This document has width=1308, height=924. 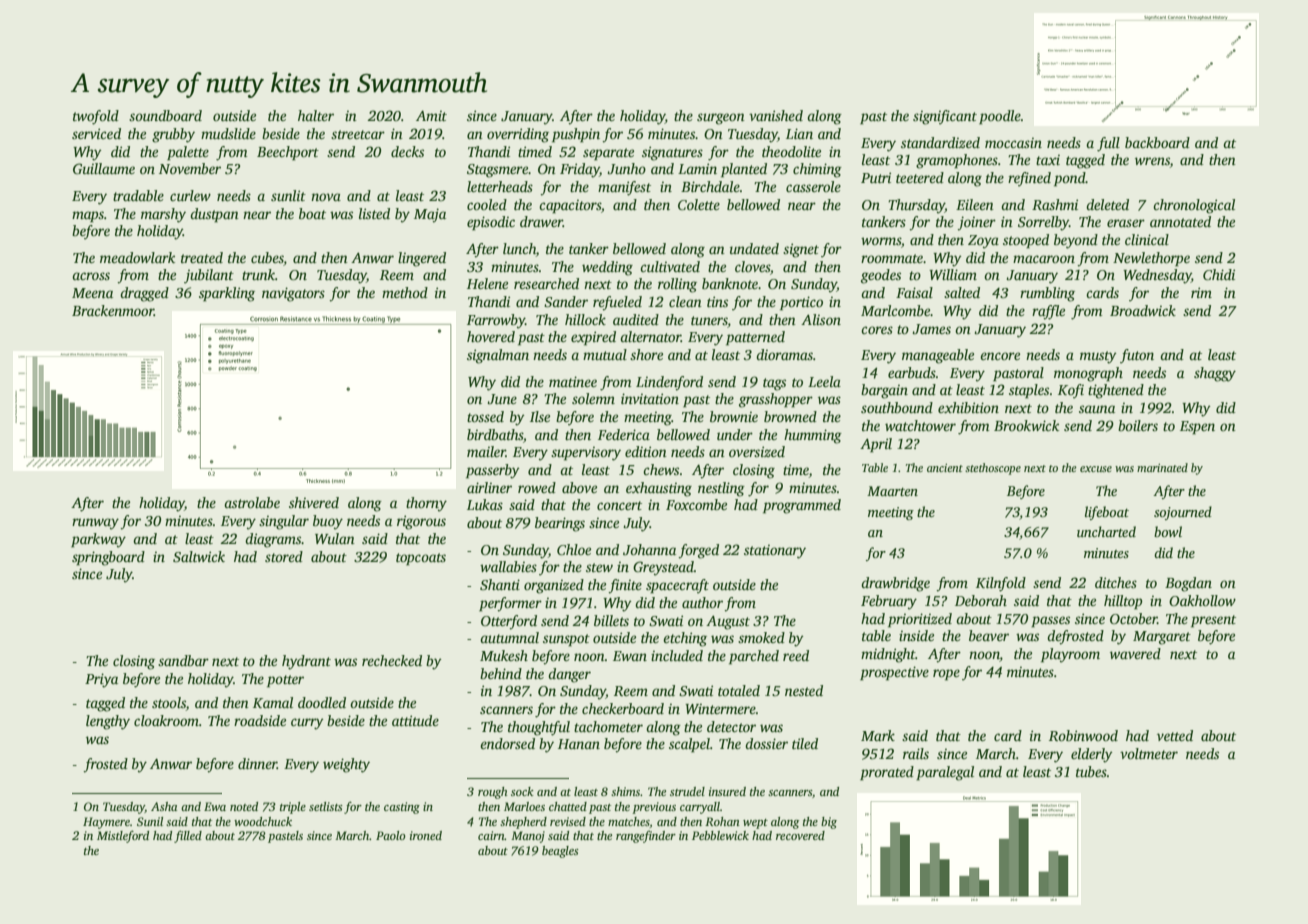 What do you see at coordinates (1215, 374) in the document?
I see `shaggy` at bounding box center [1215, 374].
